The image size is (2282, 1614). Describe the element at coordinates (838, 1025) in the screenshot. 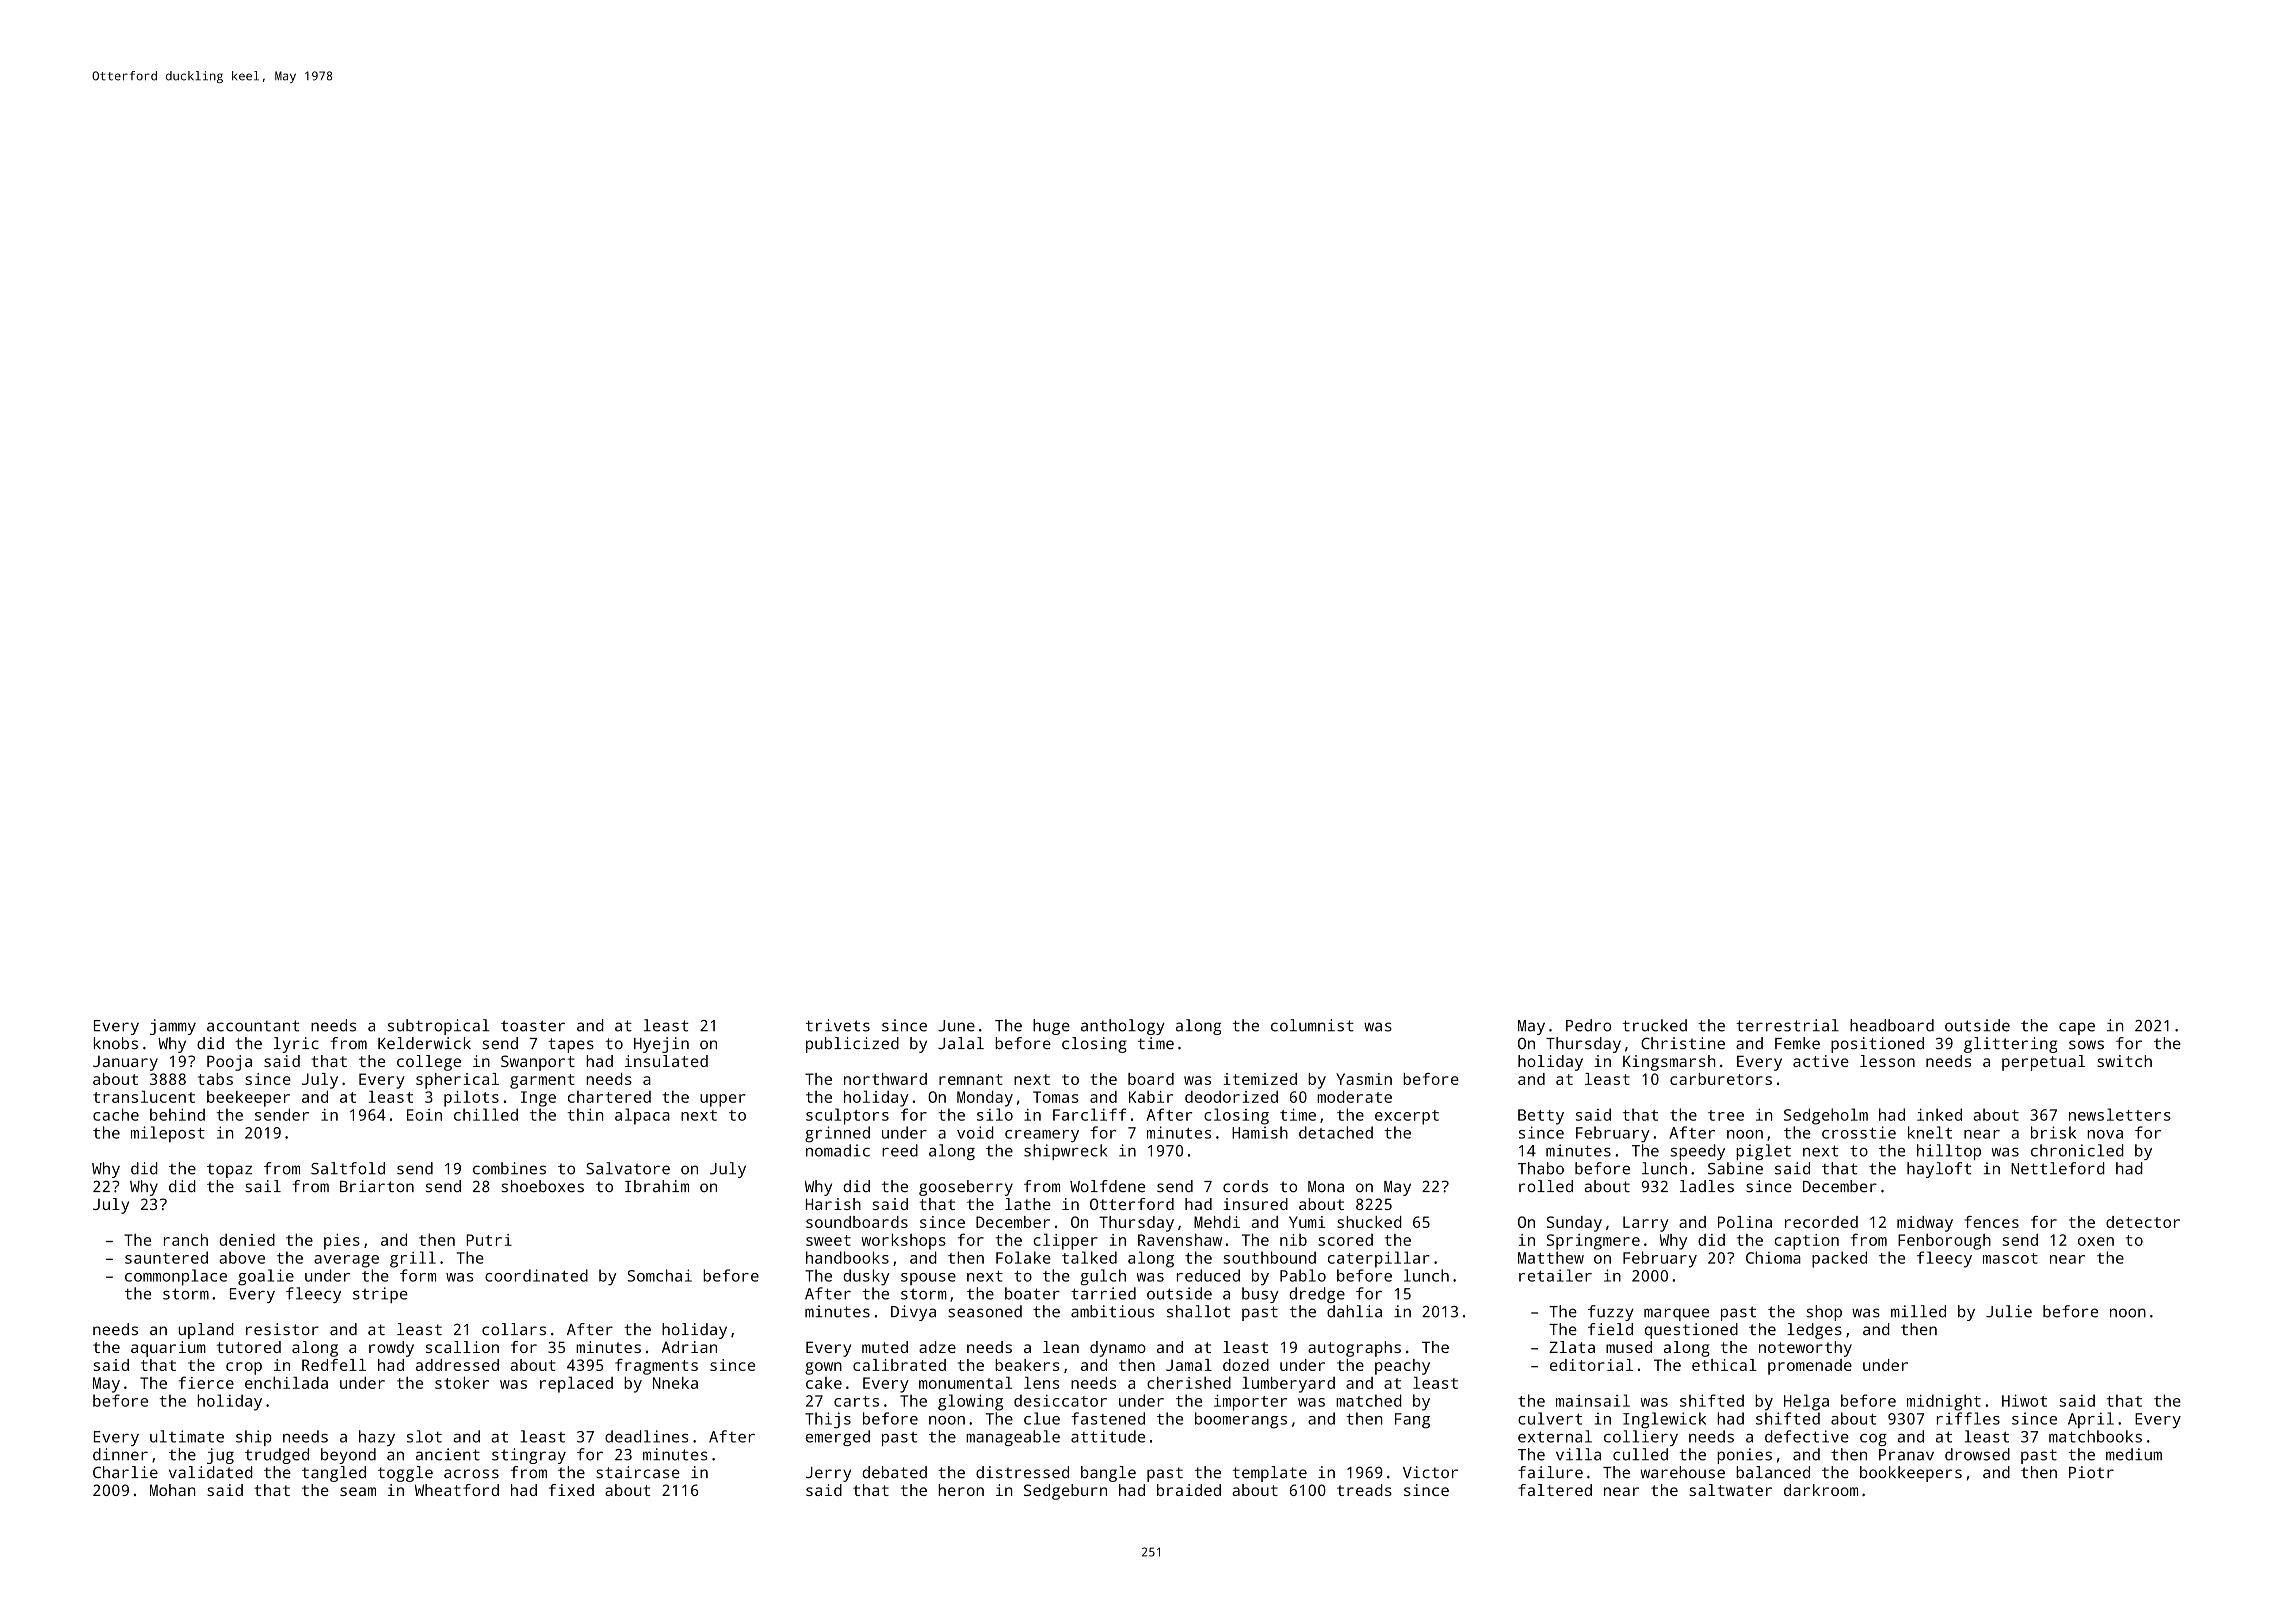

I see `trivets` at that location.
